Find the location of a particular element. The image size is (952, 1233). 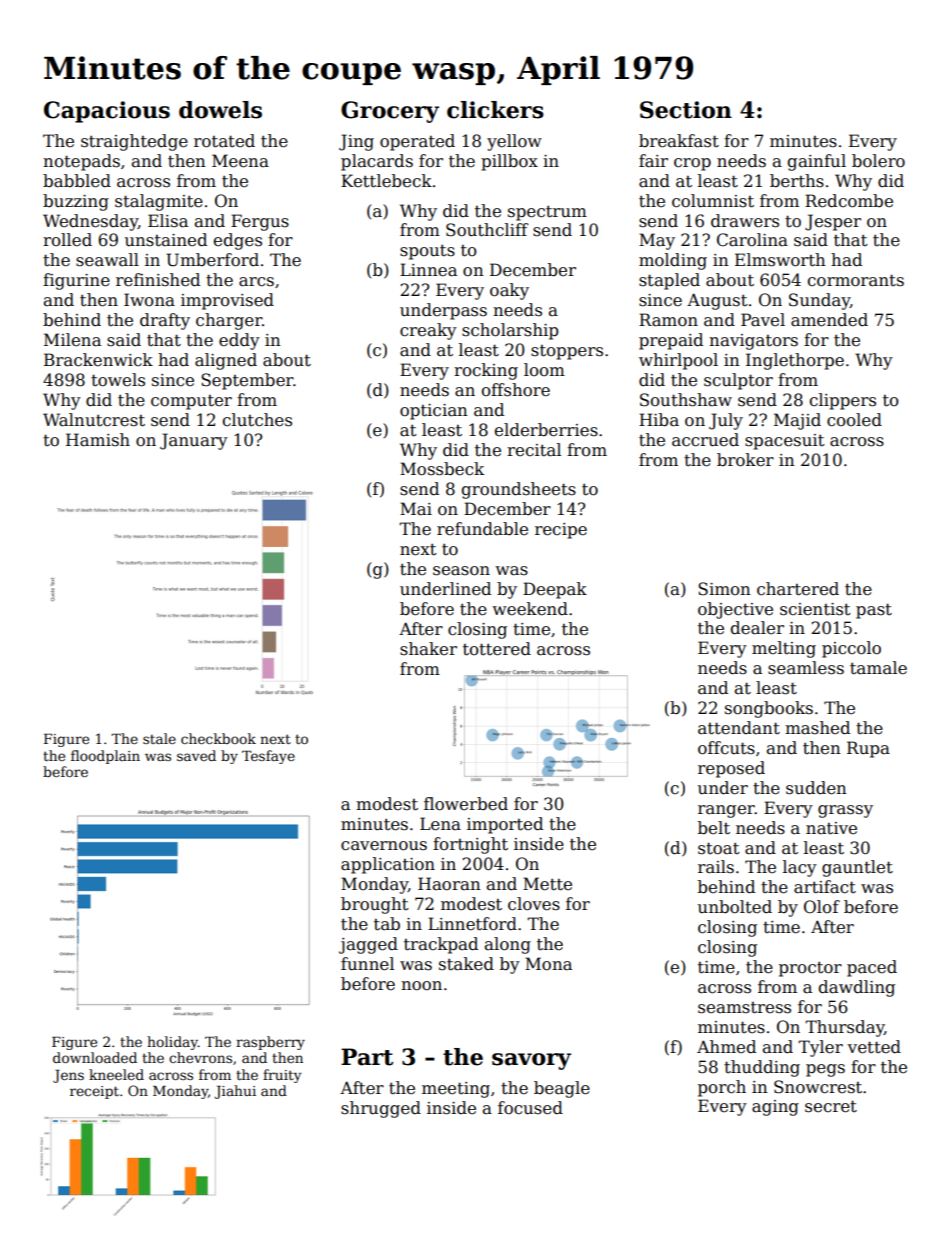

Capacious is located at coordinates (107, 112).
